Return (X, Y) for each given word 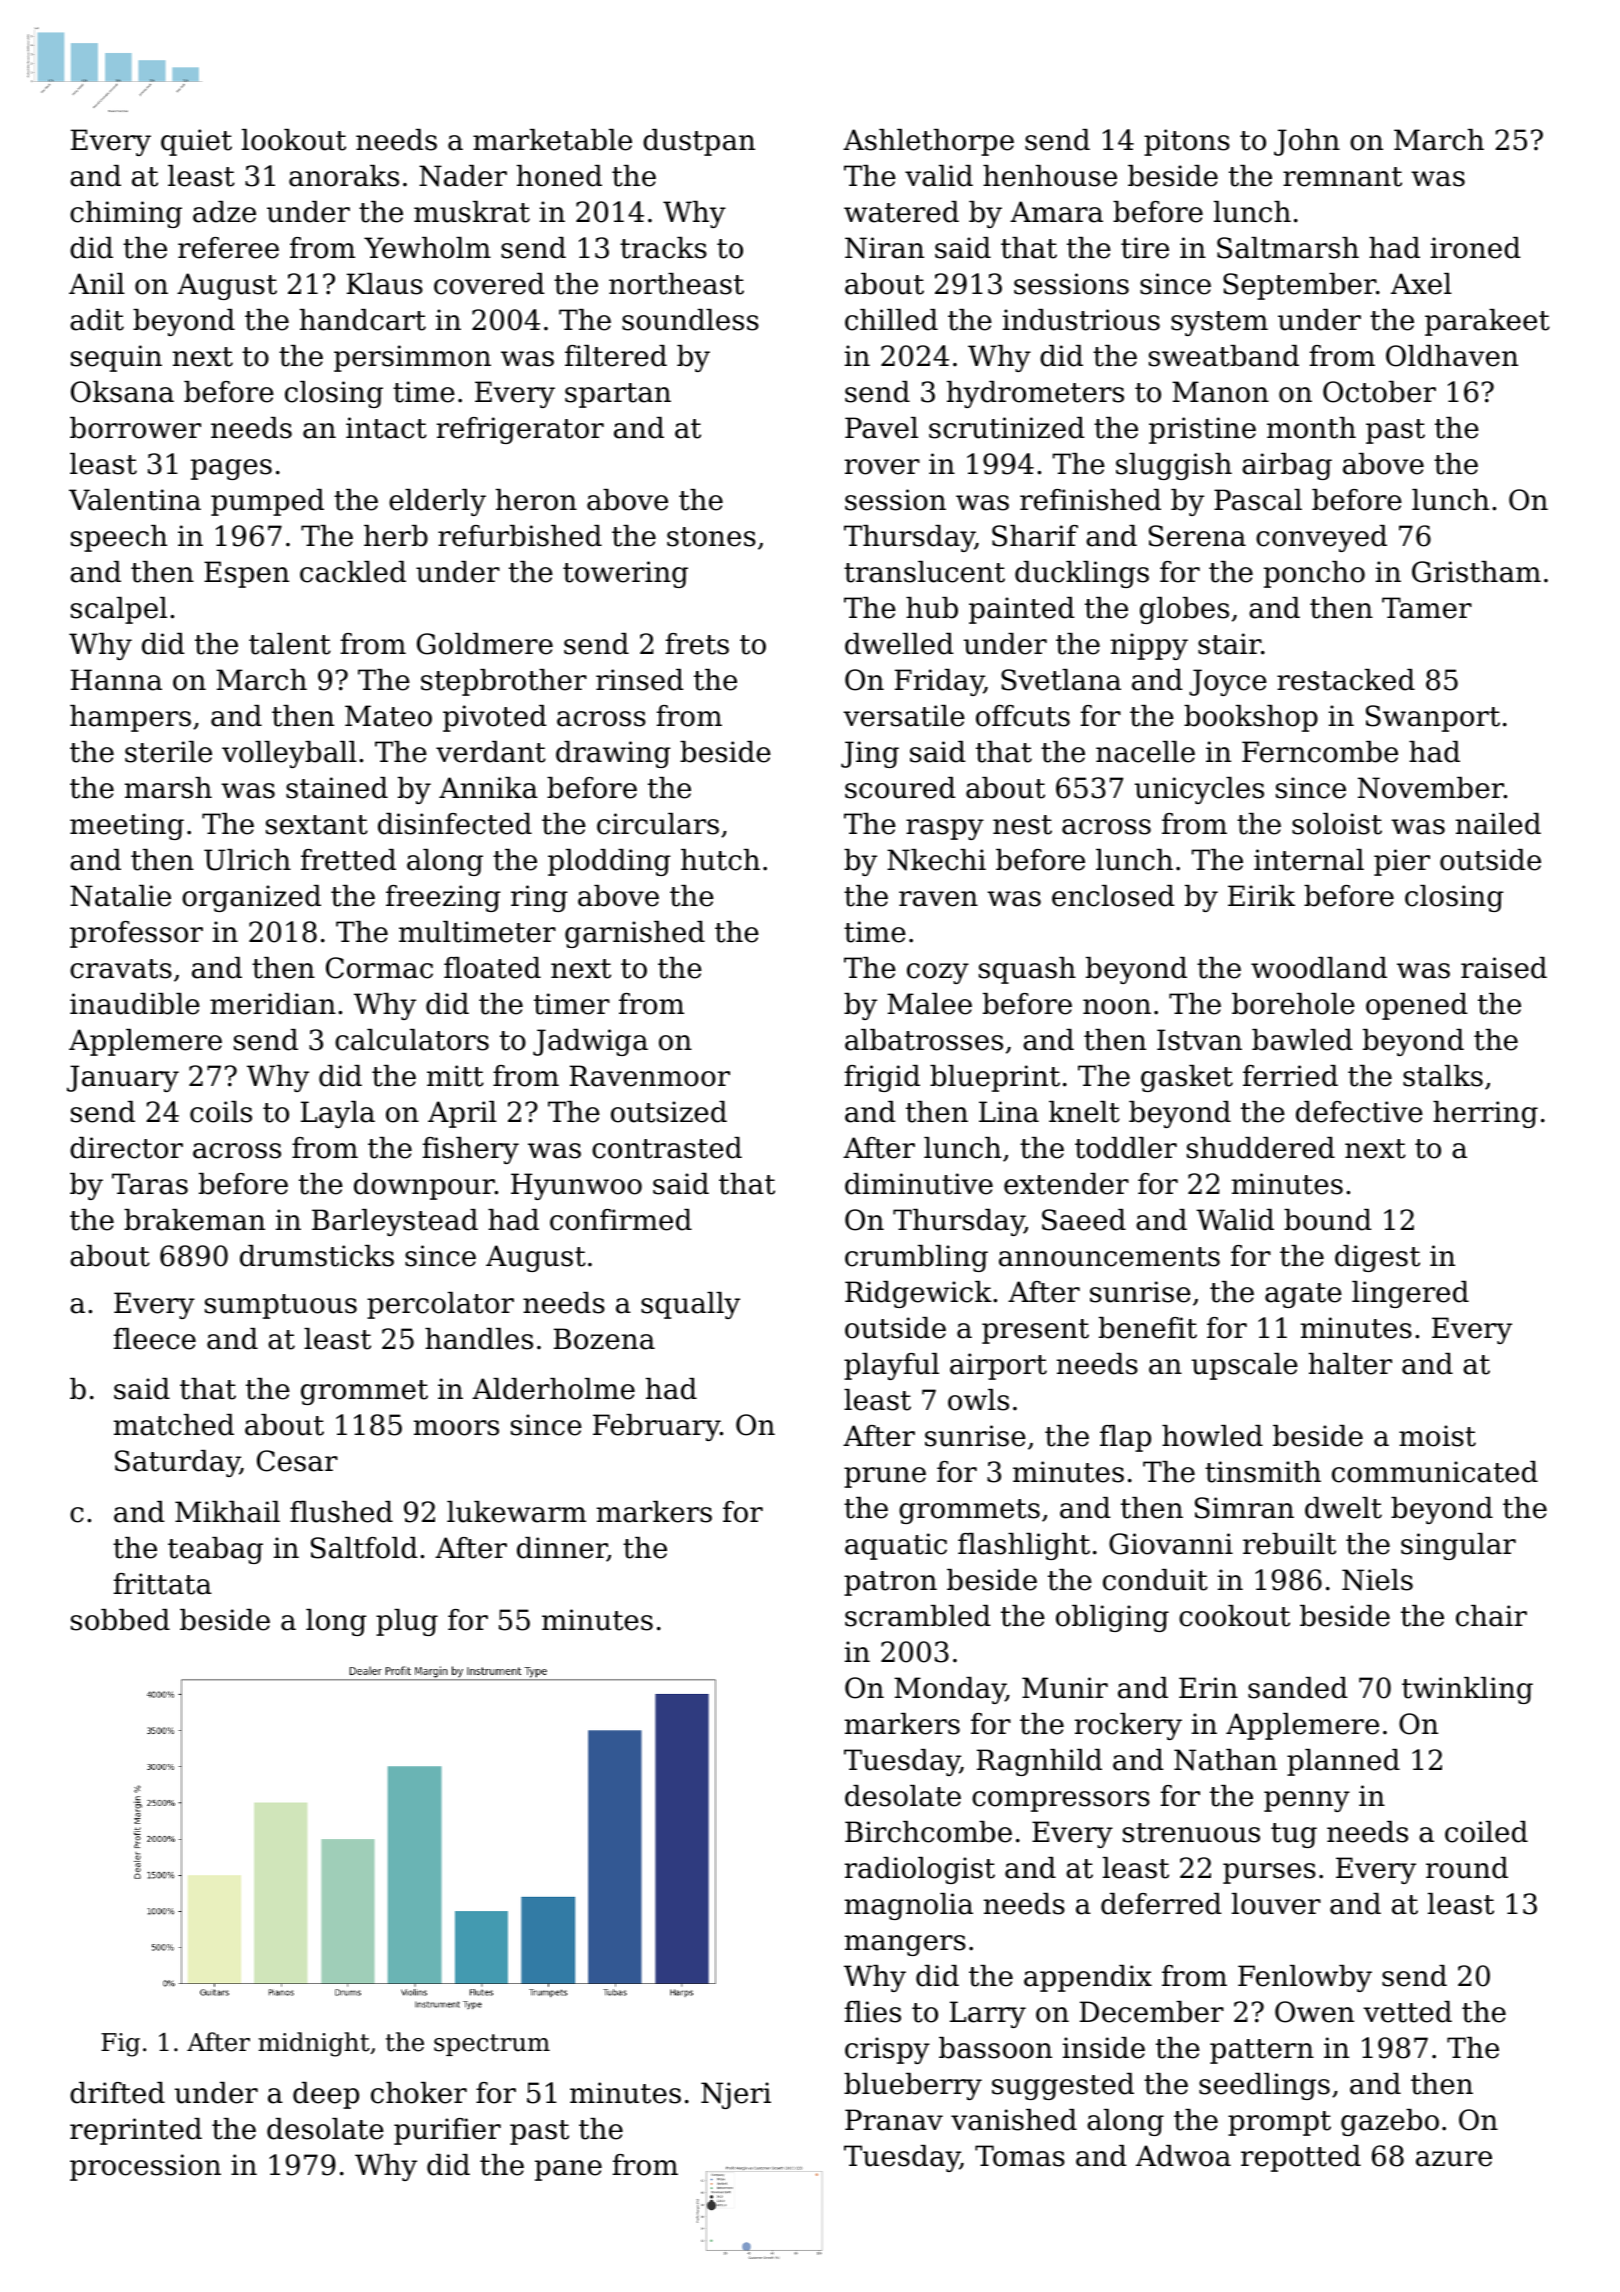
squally (690, 1305)
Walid (1235, 1220)
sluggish (1174, 466)
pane (568, 2170)
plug (407, 1622)
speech (119, 538)
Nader (463, 176)
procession (145, 2167)
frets (697, 644)
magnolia (909, 1906)
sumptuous (281, 1306)
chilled (891, 320)
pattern (1262, 2051)
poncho (1314, 574)
